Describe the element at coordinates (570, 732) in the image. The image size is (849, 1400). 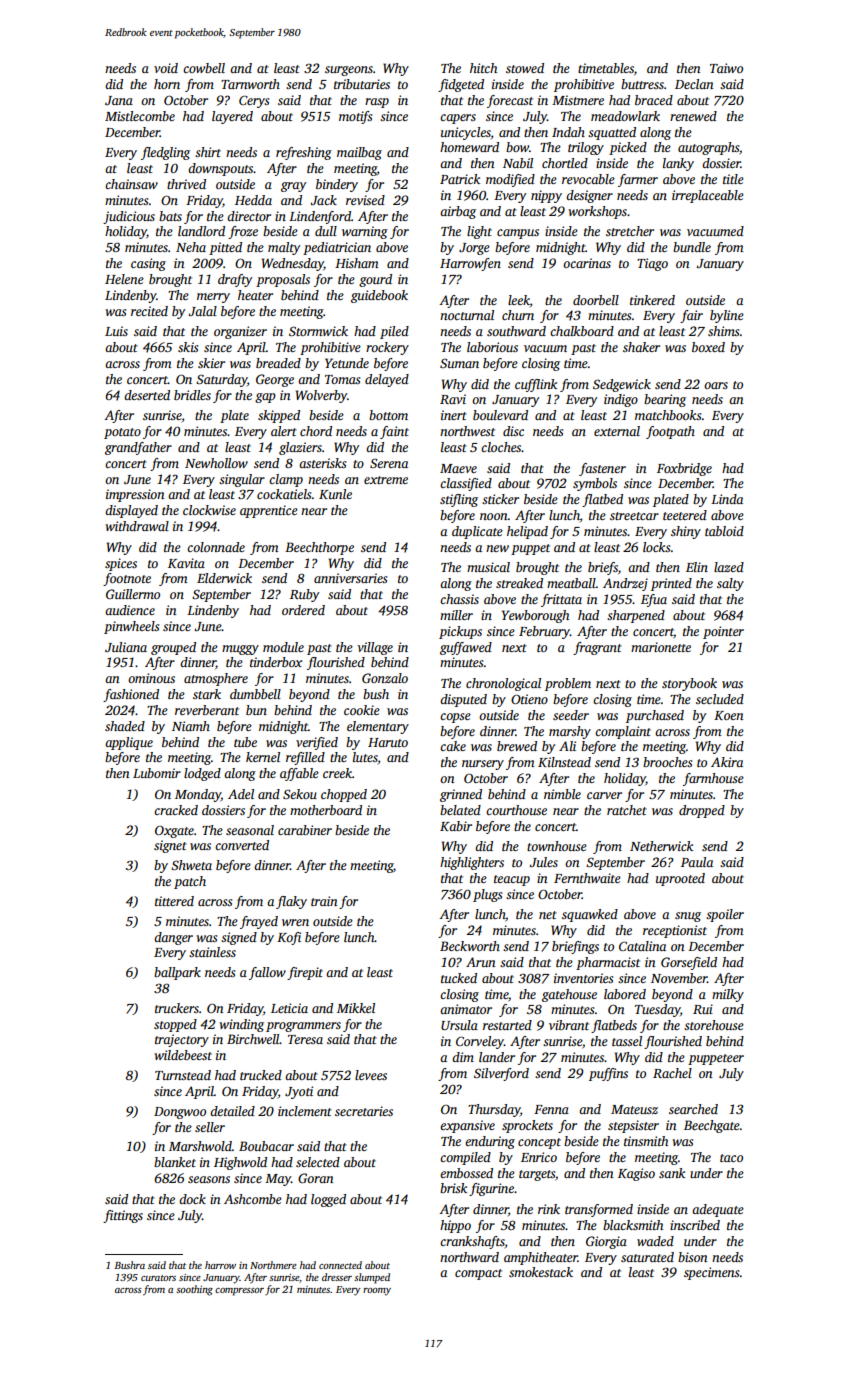
I see `marshy` at that location.
